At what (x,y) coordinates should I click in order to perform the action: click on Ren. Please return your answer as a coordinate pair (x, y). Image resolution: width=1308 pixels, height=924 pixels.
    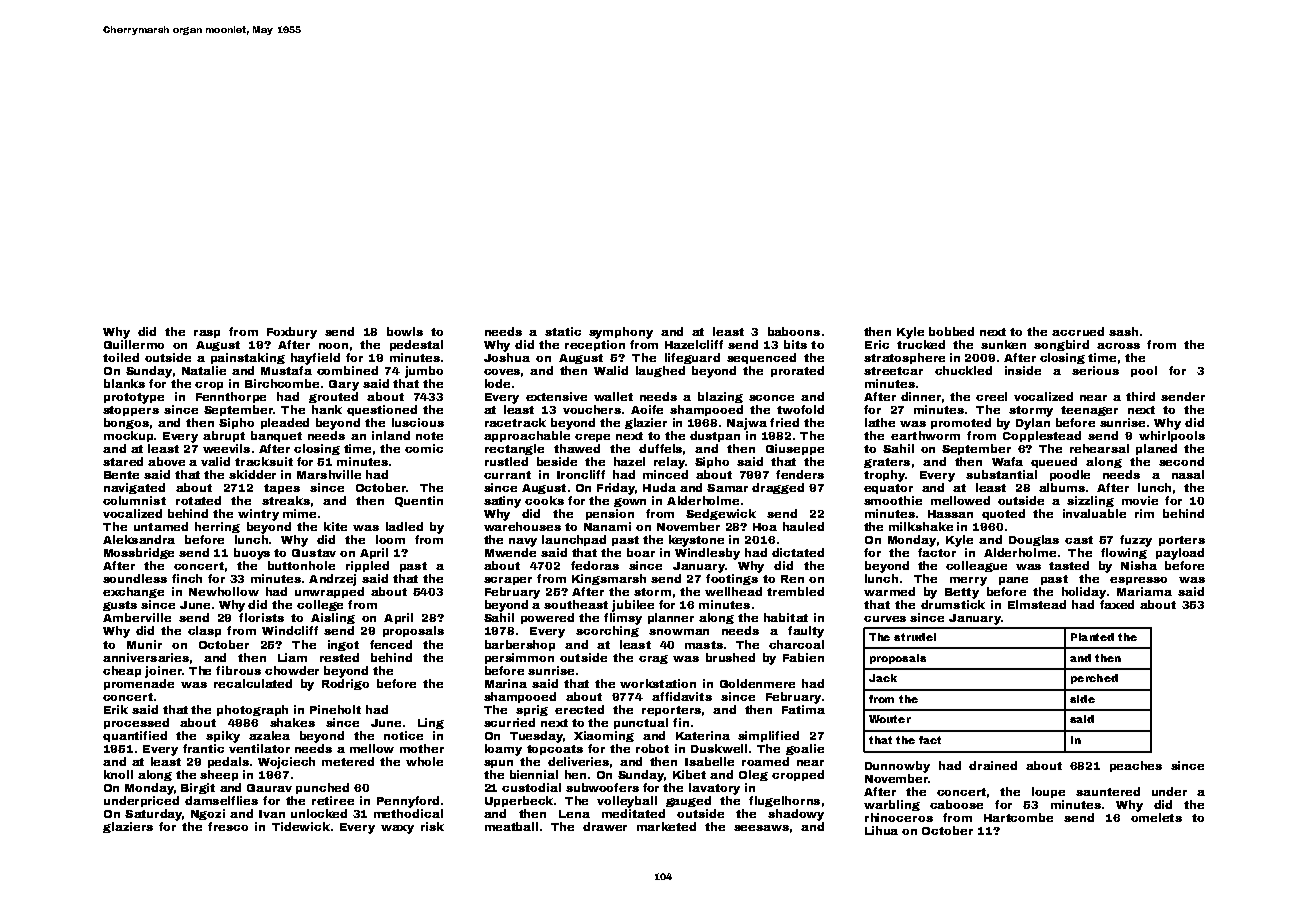
    Looking at the image, I should click on (792, 579).
